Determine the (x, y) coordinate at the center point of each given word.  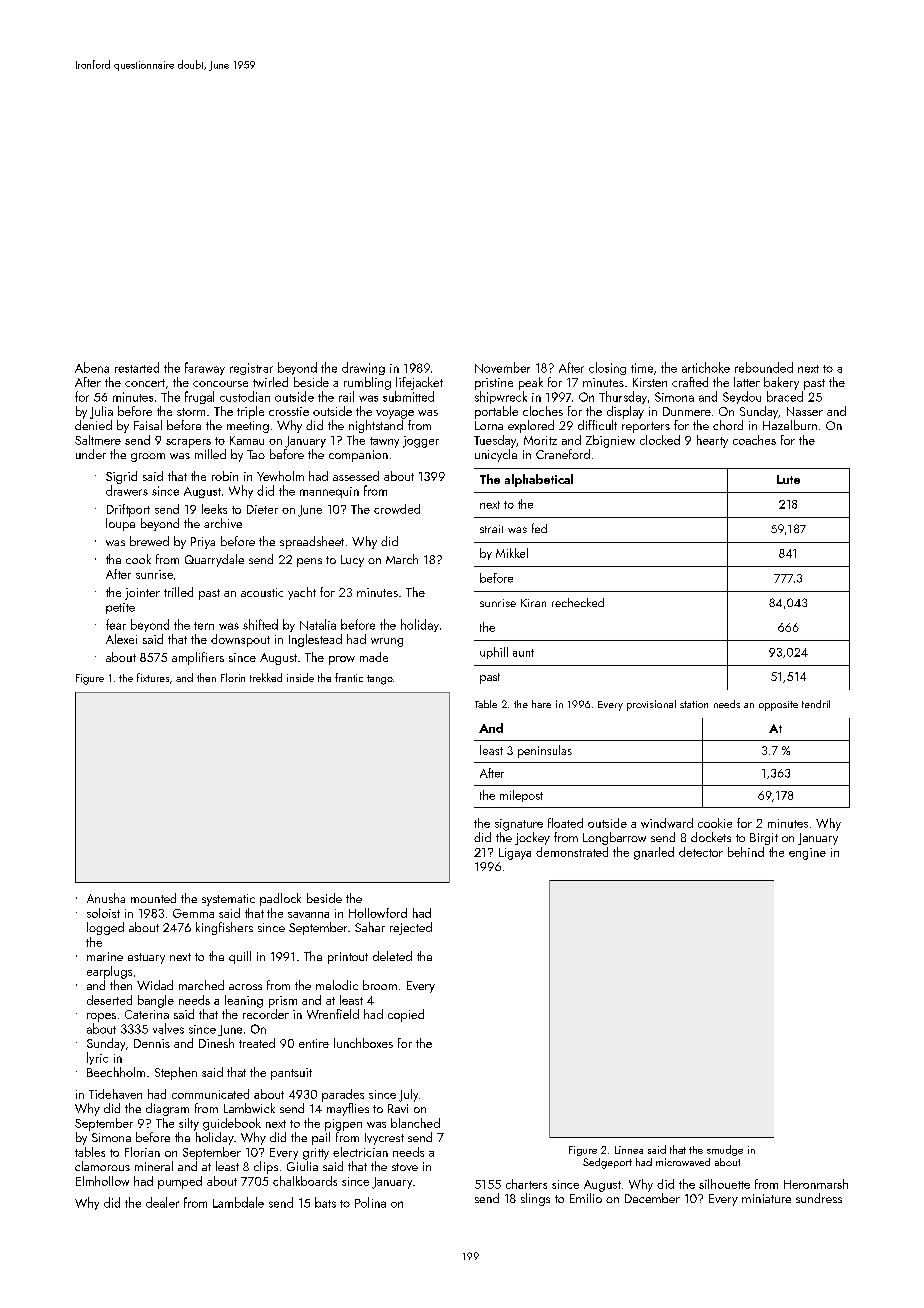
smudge (725, 1150)
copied (406, 1015)
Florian (142, 1152)
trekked (266, 677)
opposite (778, 706)
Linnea (629, 1150)
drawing (363, 368)
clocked (660, 440)
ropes (101, 1017)
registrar (251, 369)
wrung (387, 642)
